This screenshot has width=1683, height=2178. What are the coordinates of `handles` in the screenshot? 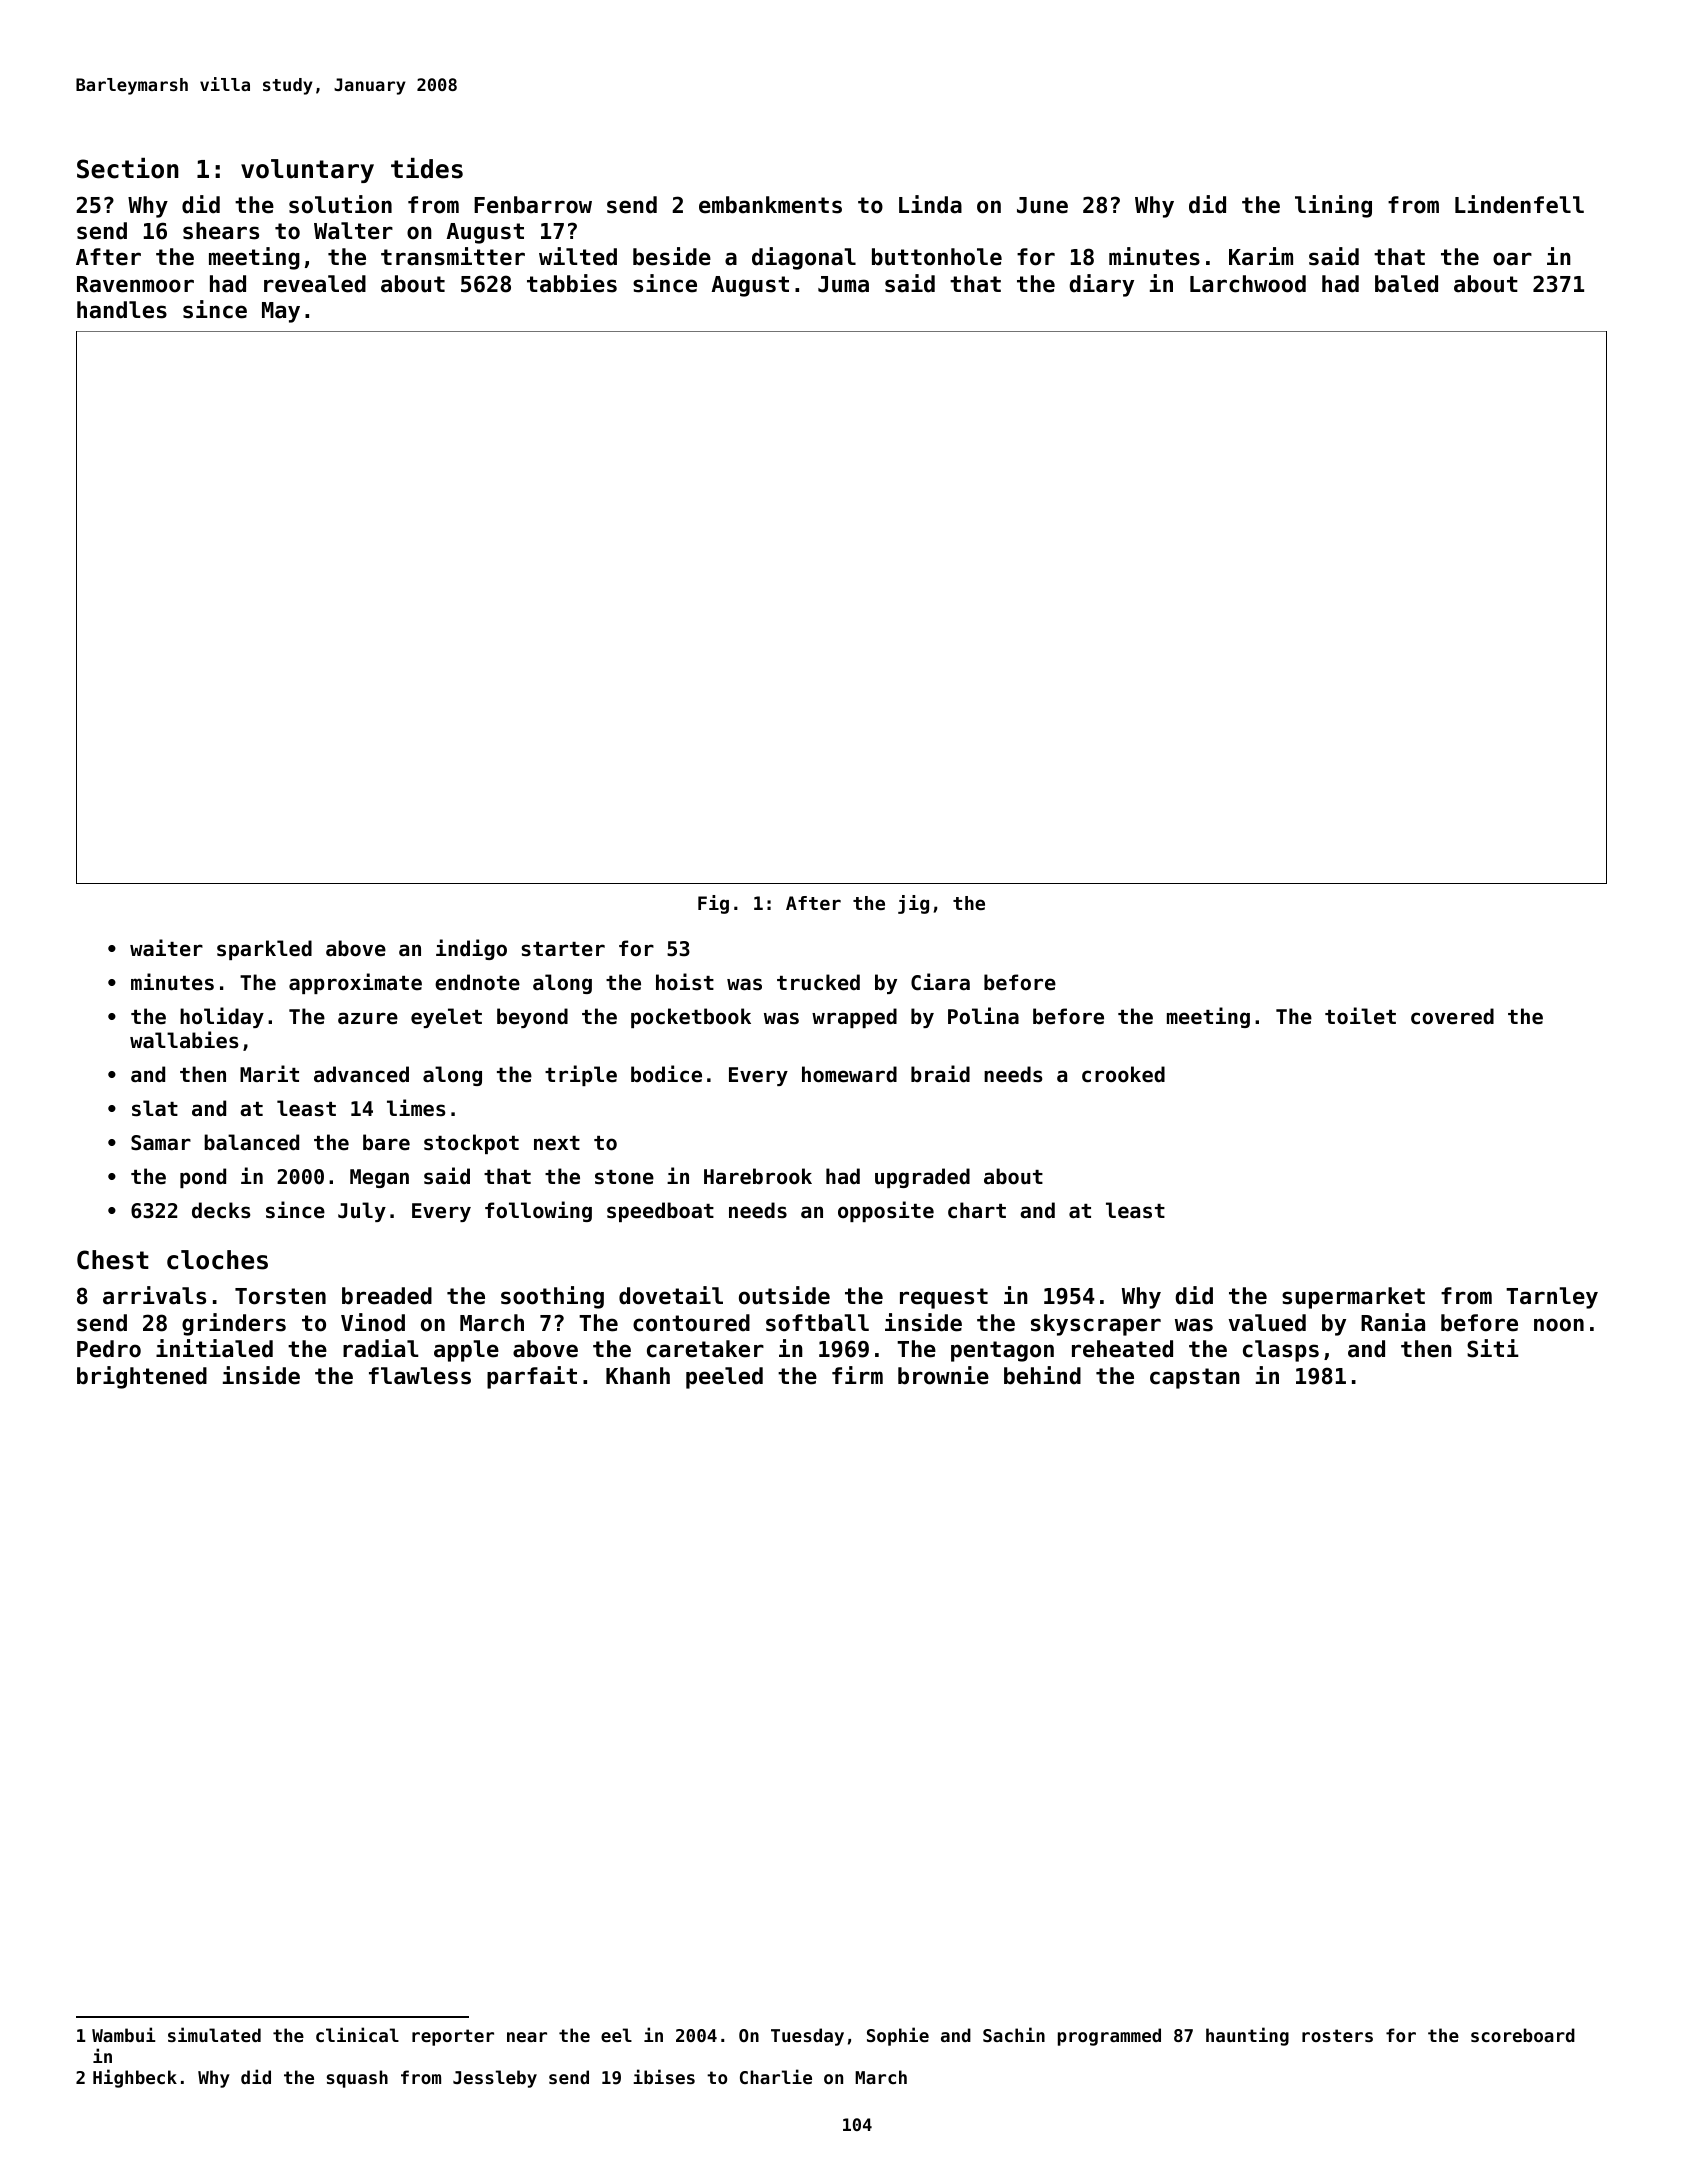 It's located at (122, 310).
